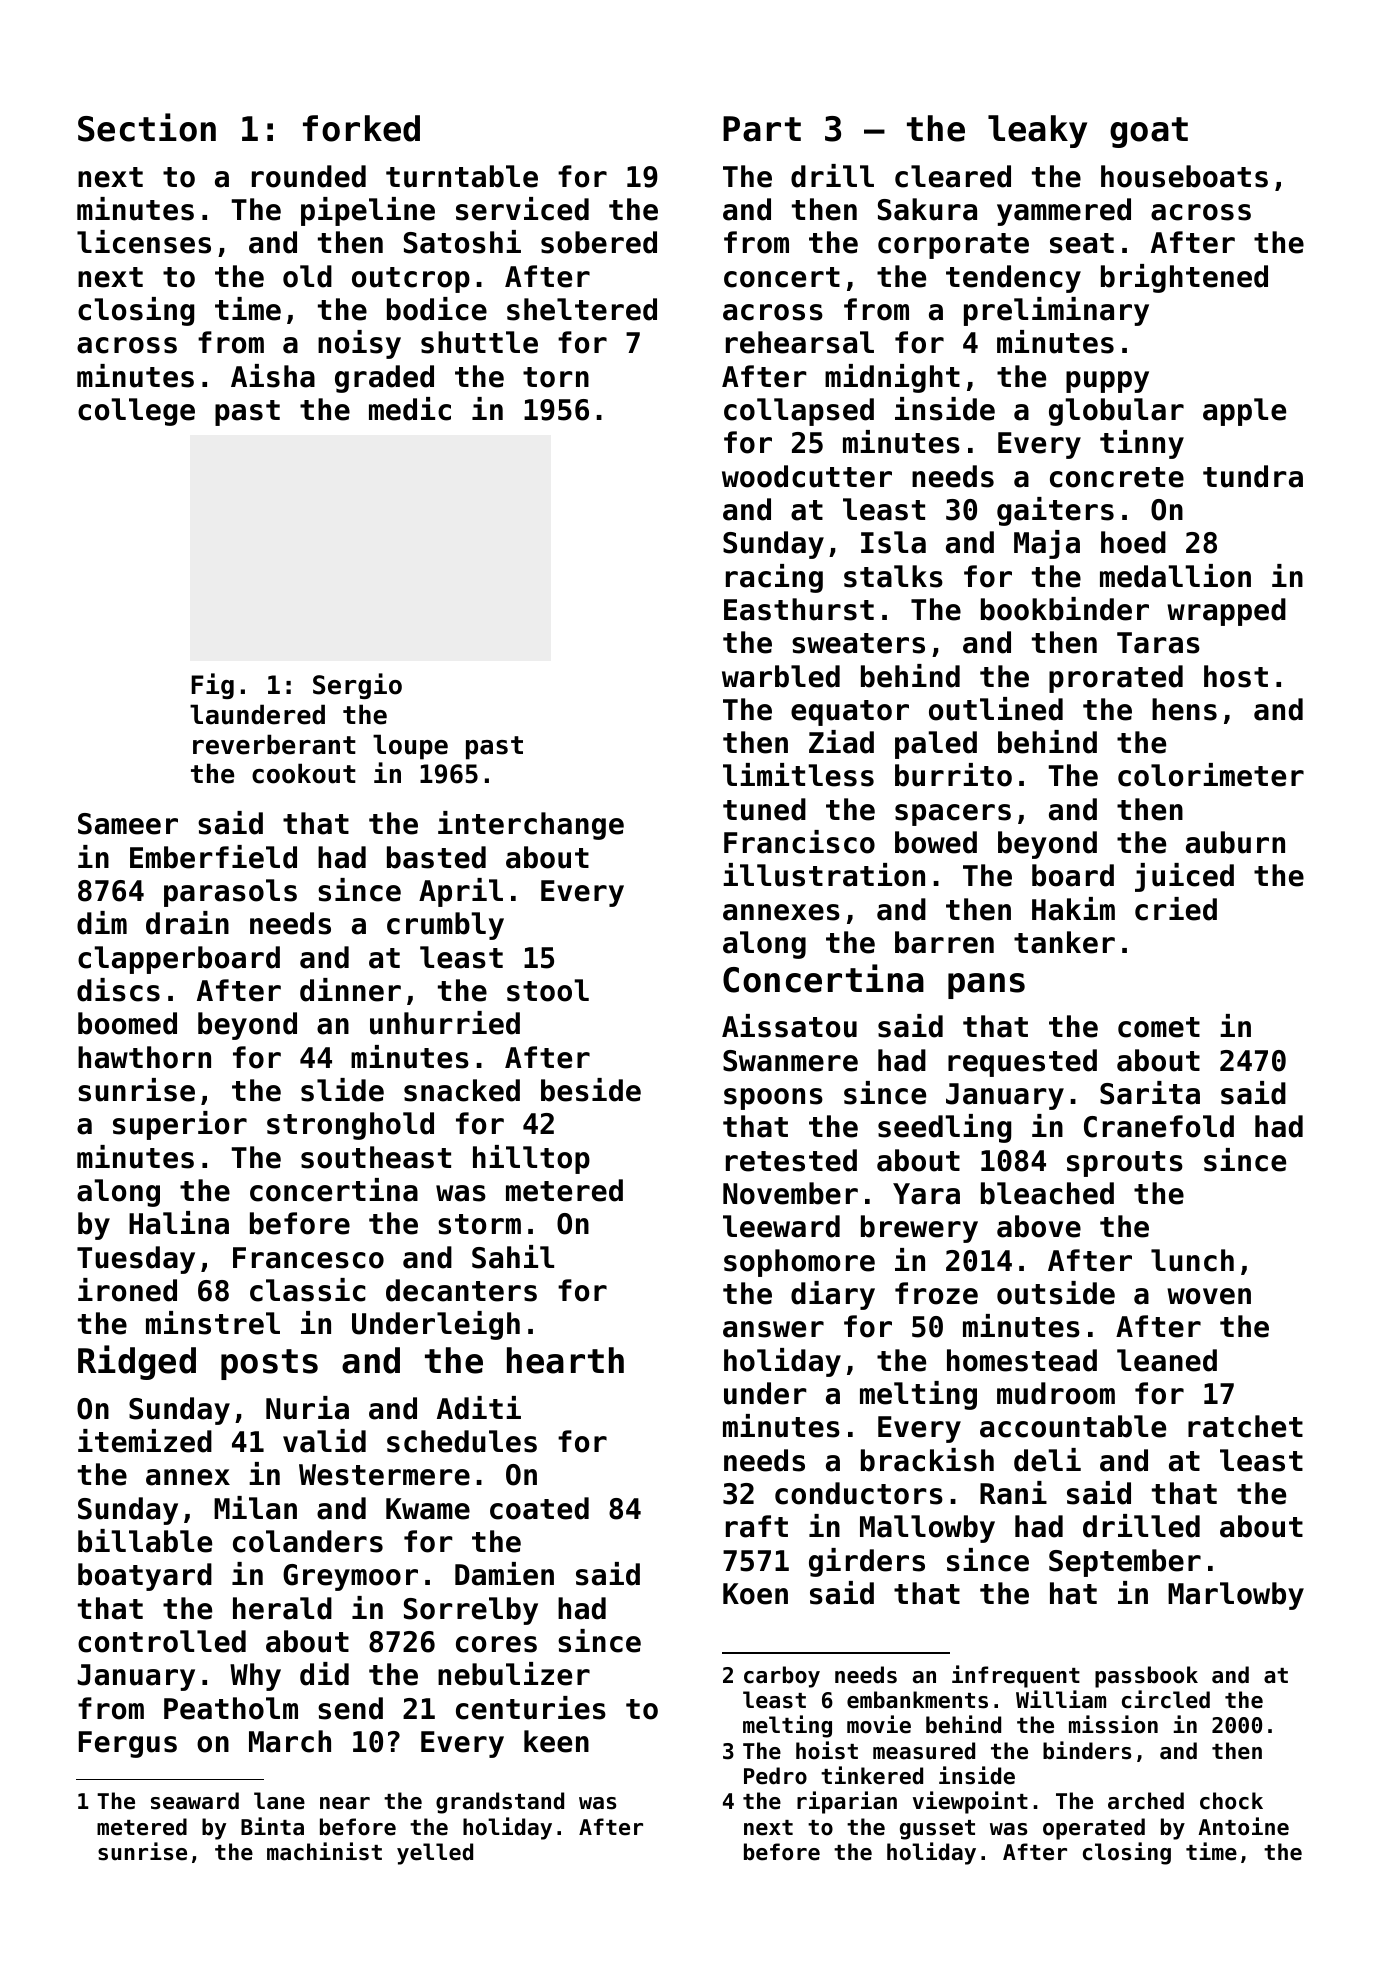 This screenshot has height=1969, width=1386. Describe the element at coordinates (755, 1594) in the screenshot. I see `Koen` at that location.
